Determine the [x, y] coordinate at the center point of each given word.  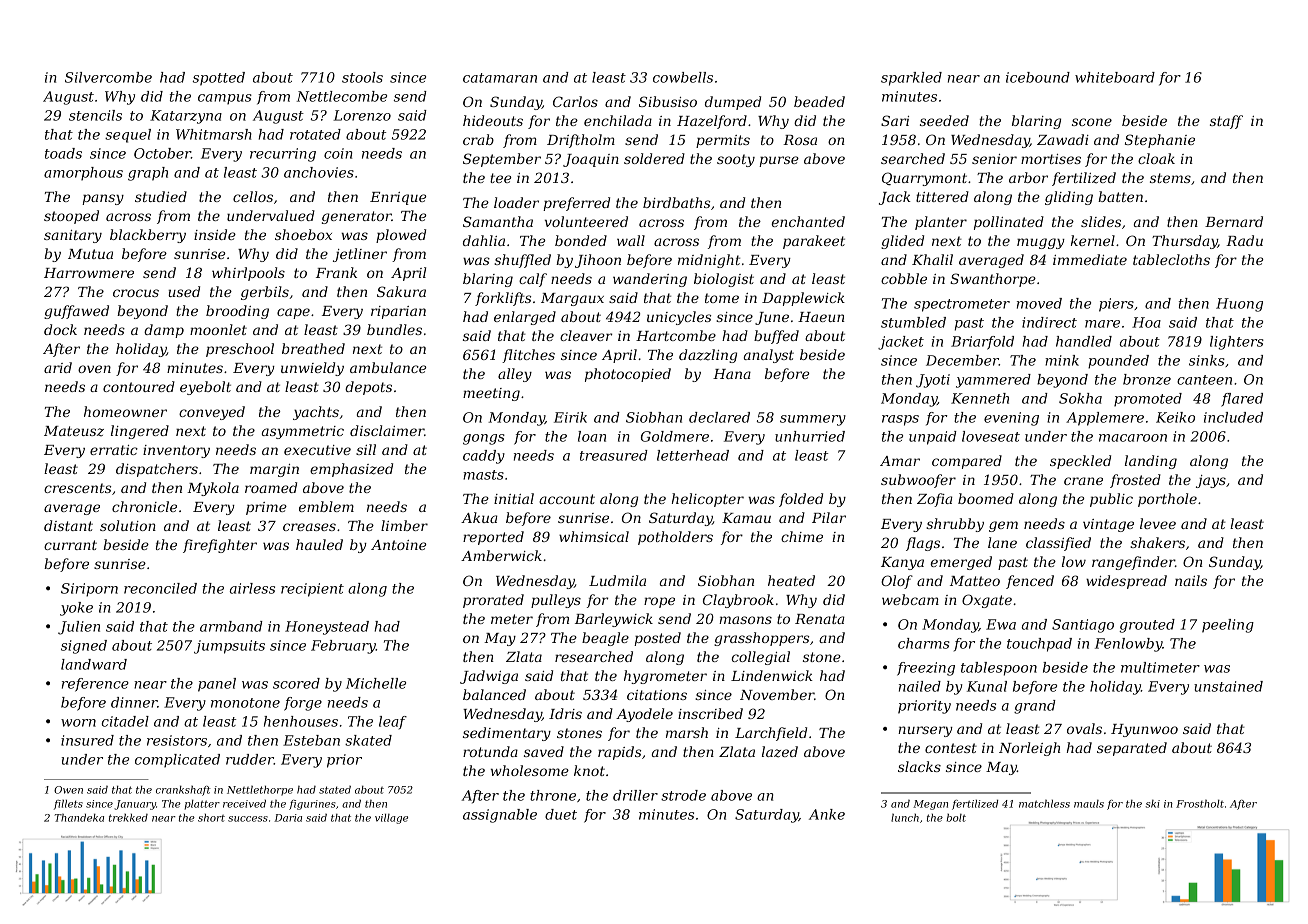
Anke [827, 814]
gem [1003, 526]
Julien [79, 628]
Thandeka [79, 817]
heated [791, 580]
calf [533, 280]
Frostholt [1200, 803]
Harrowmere [89, 273]
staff [1226, 122]
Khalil [932, 259]
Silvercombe [108, 77]
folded [801, 500]
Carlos [575, 101]
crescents [77, 488]
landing [1151, 462]
